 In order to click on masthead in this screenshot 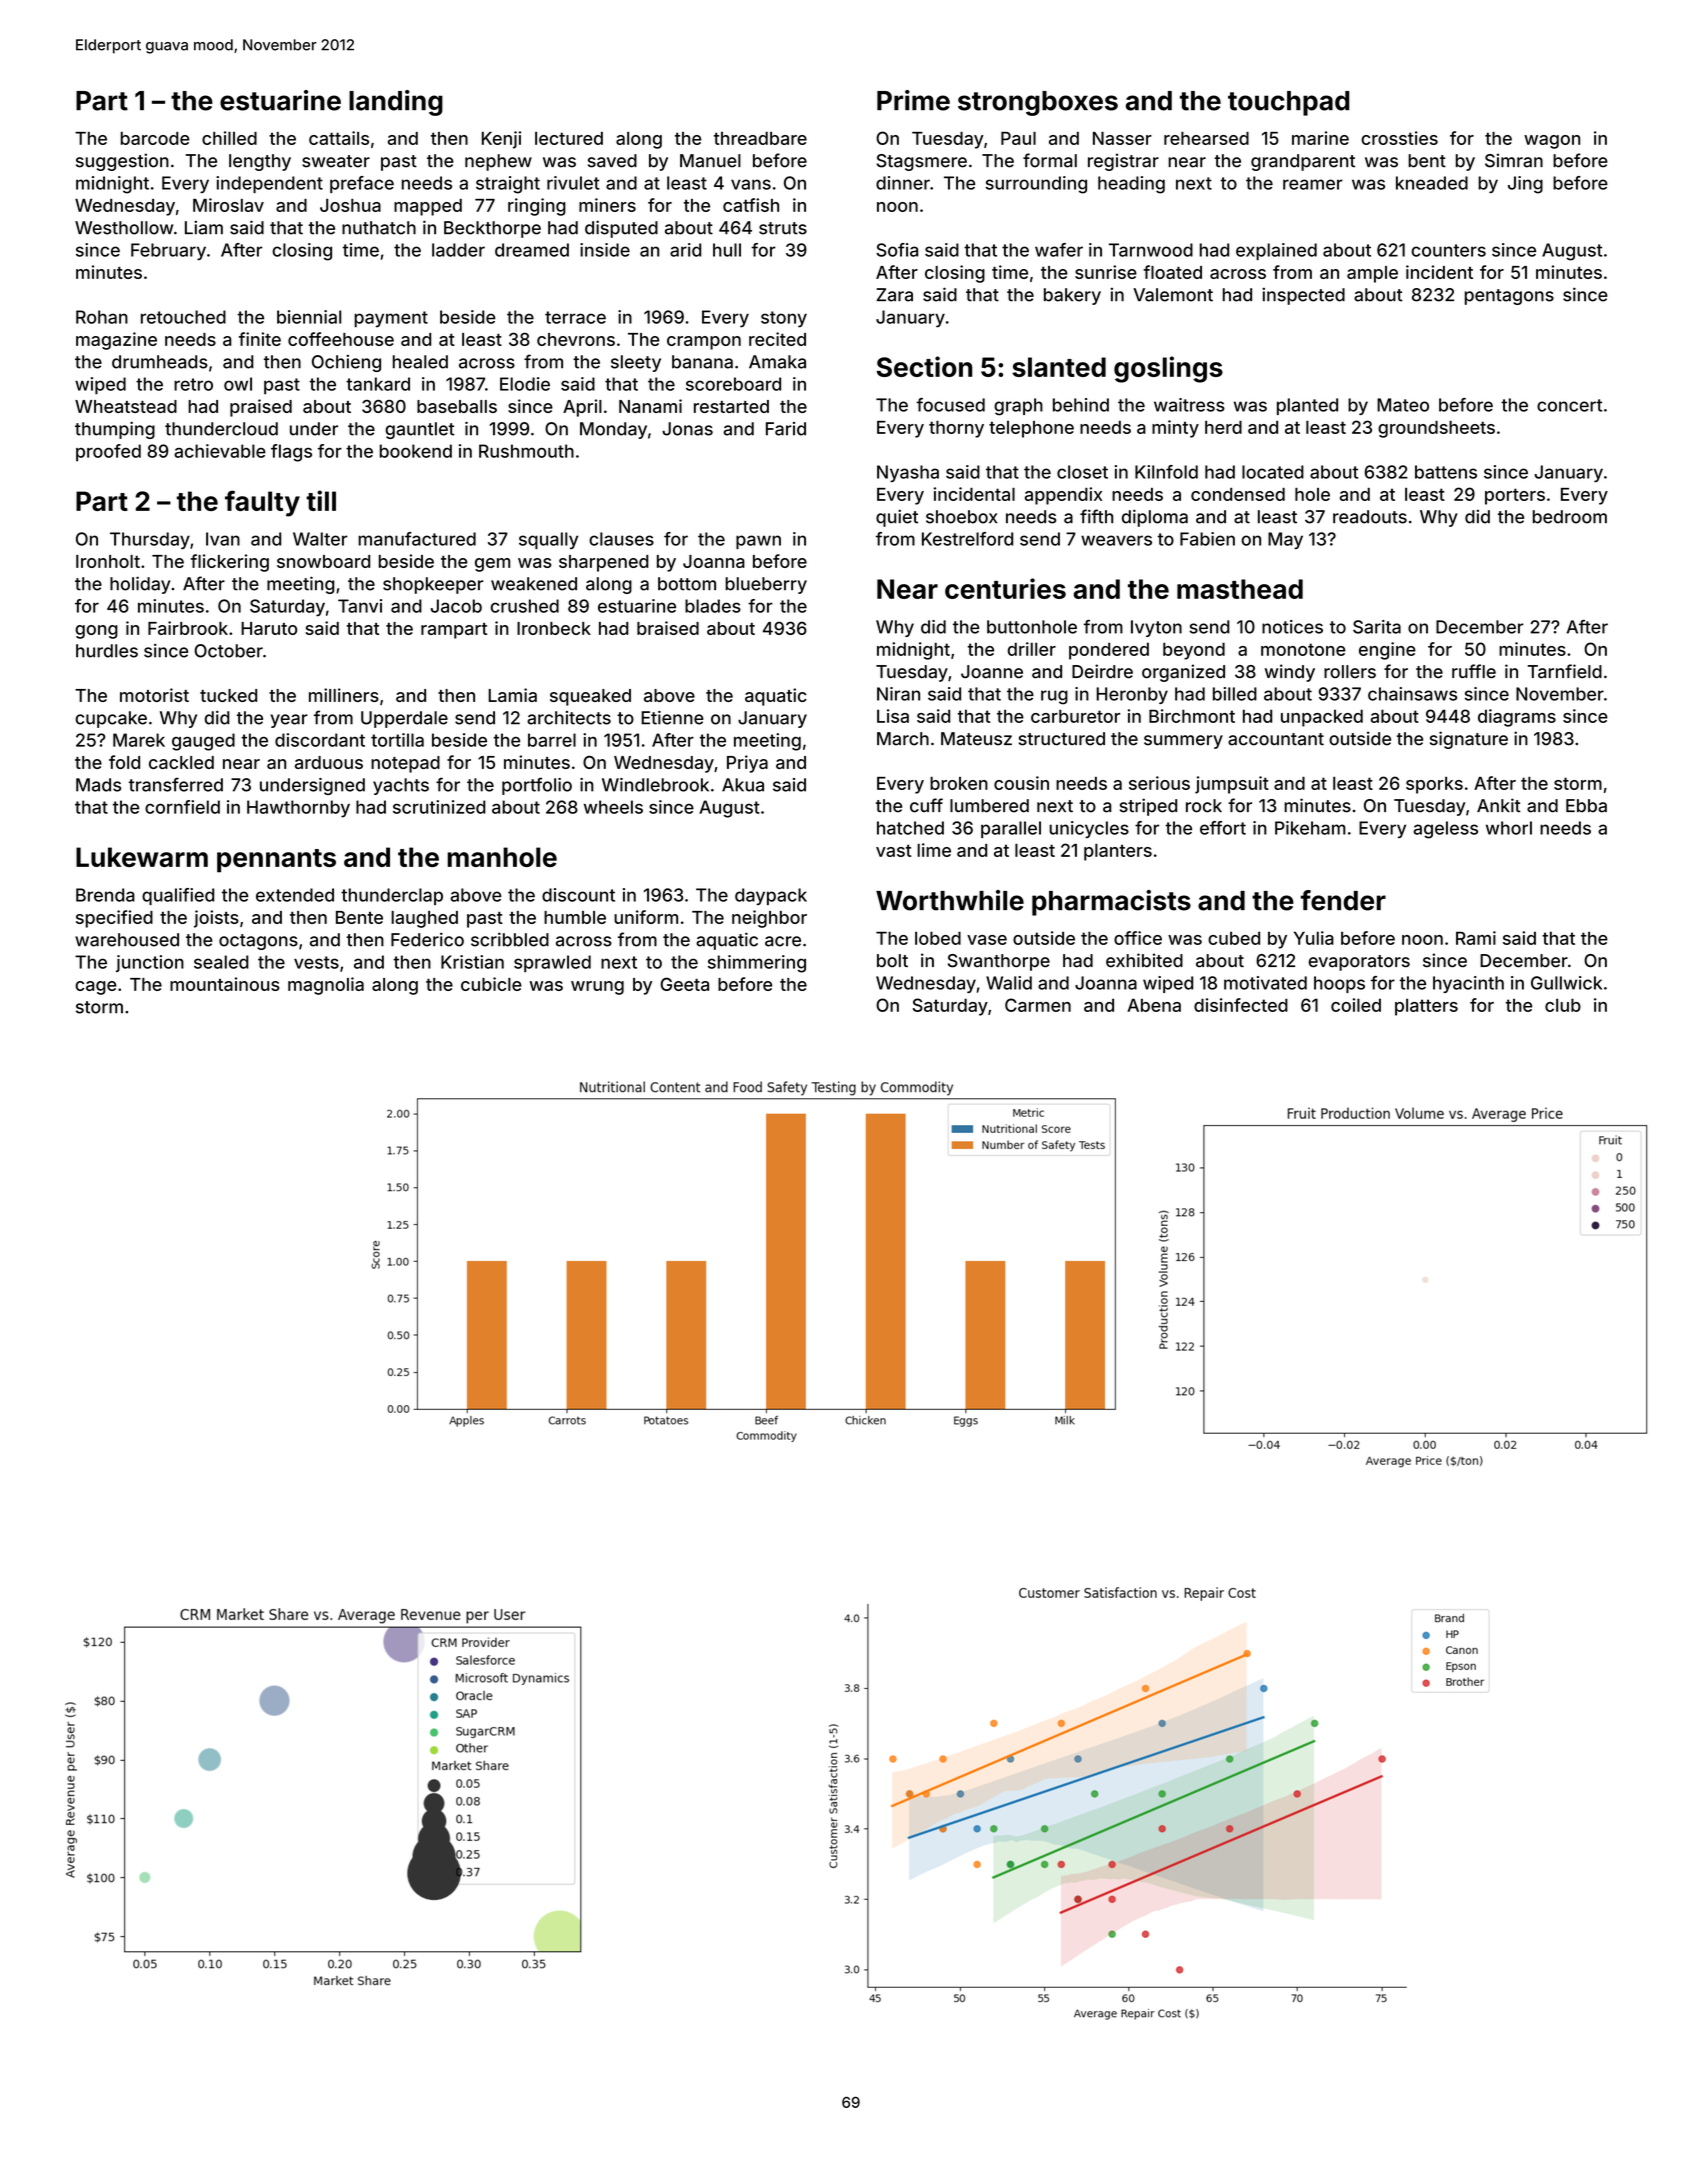, I will do `click(1240, 589)`.
